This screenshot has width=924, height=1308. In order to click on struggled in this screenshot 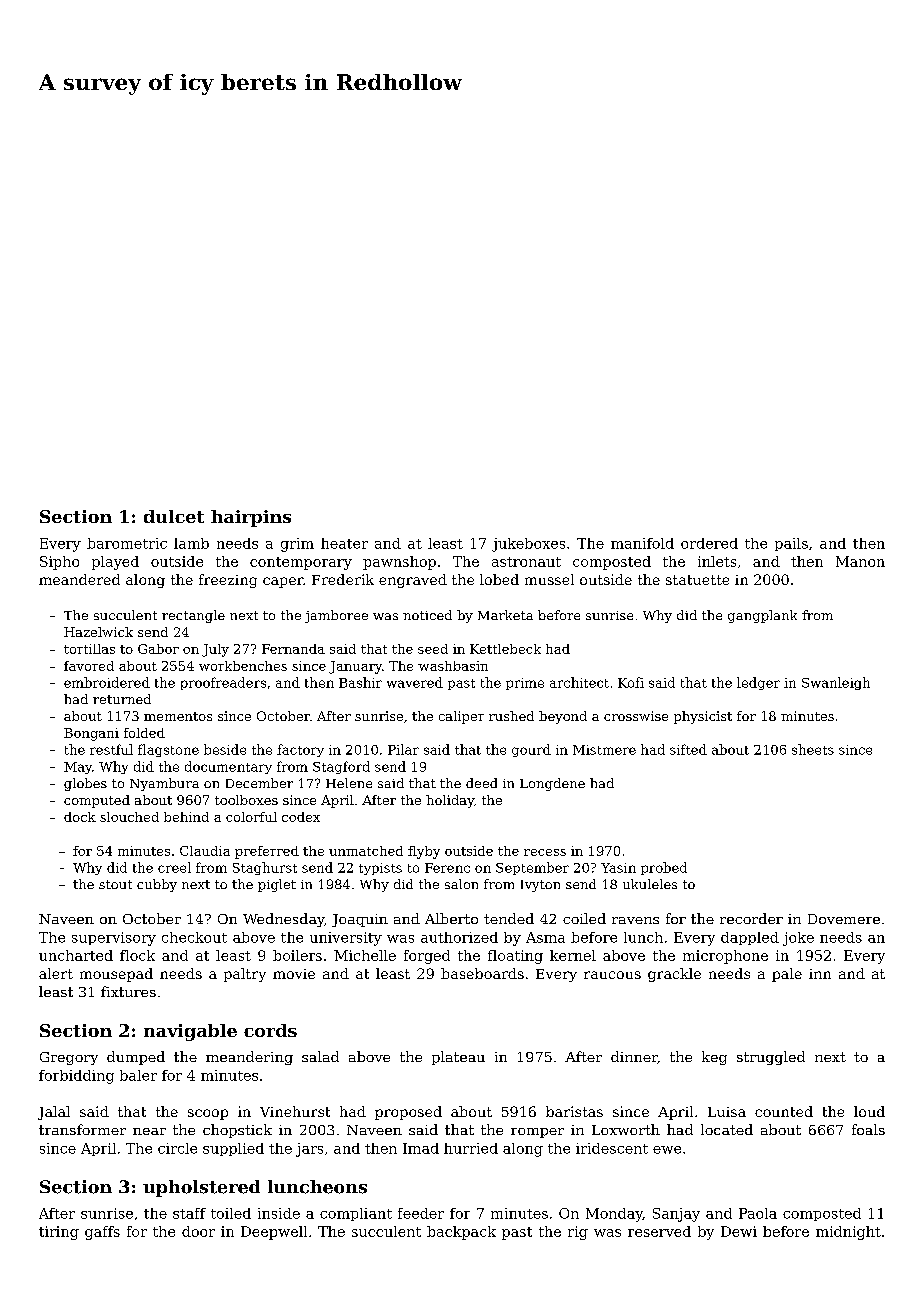, I will do `click(771, 1058)`.
